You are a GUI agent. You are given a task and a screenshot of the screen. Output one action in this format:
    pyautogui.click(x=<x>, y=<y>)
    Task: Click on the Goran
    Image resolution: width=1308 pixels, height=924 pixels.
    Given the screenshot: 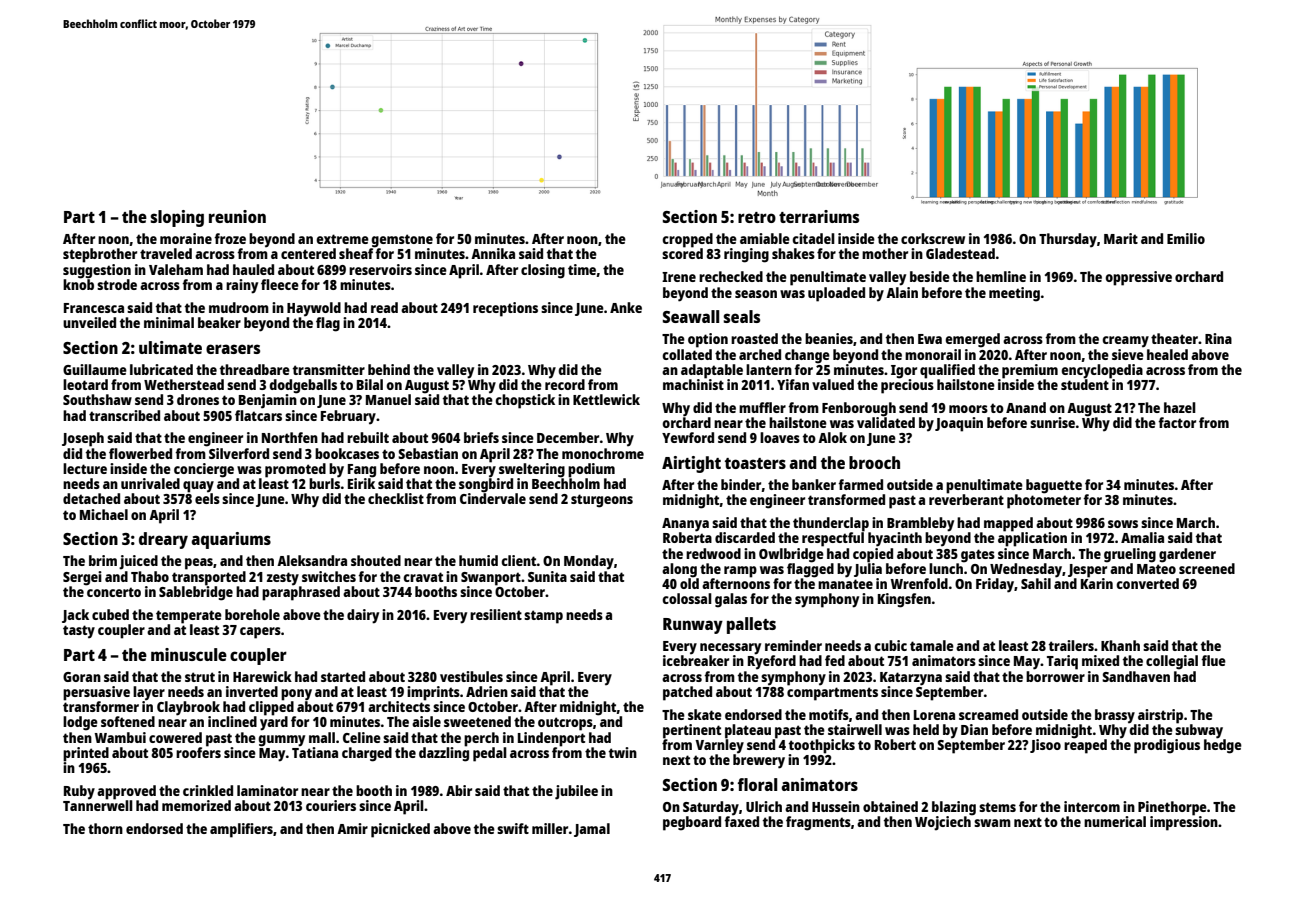 What is the action you would take?
    pyautogui.click(x=82, y=677)
